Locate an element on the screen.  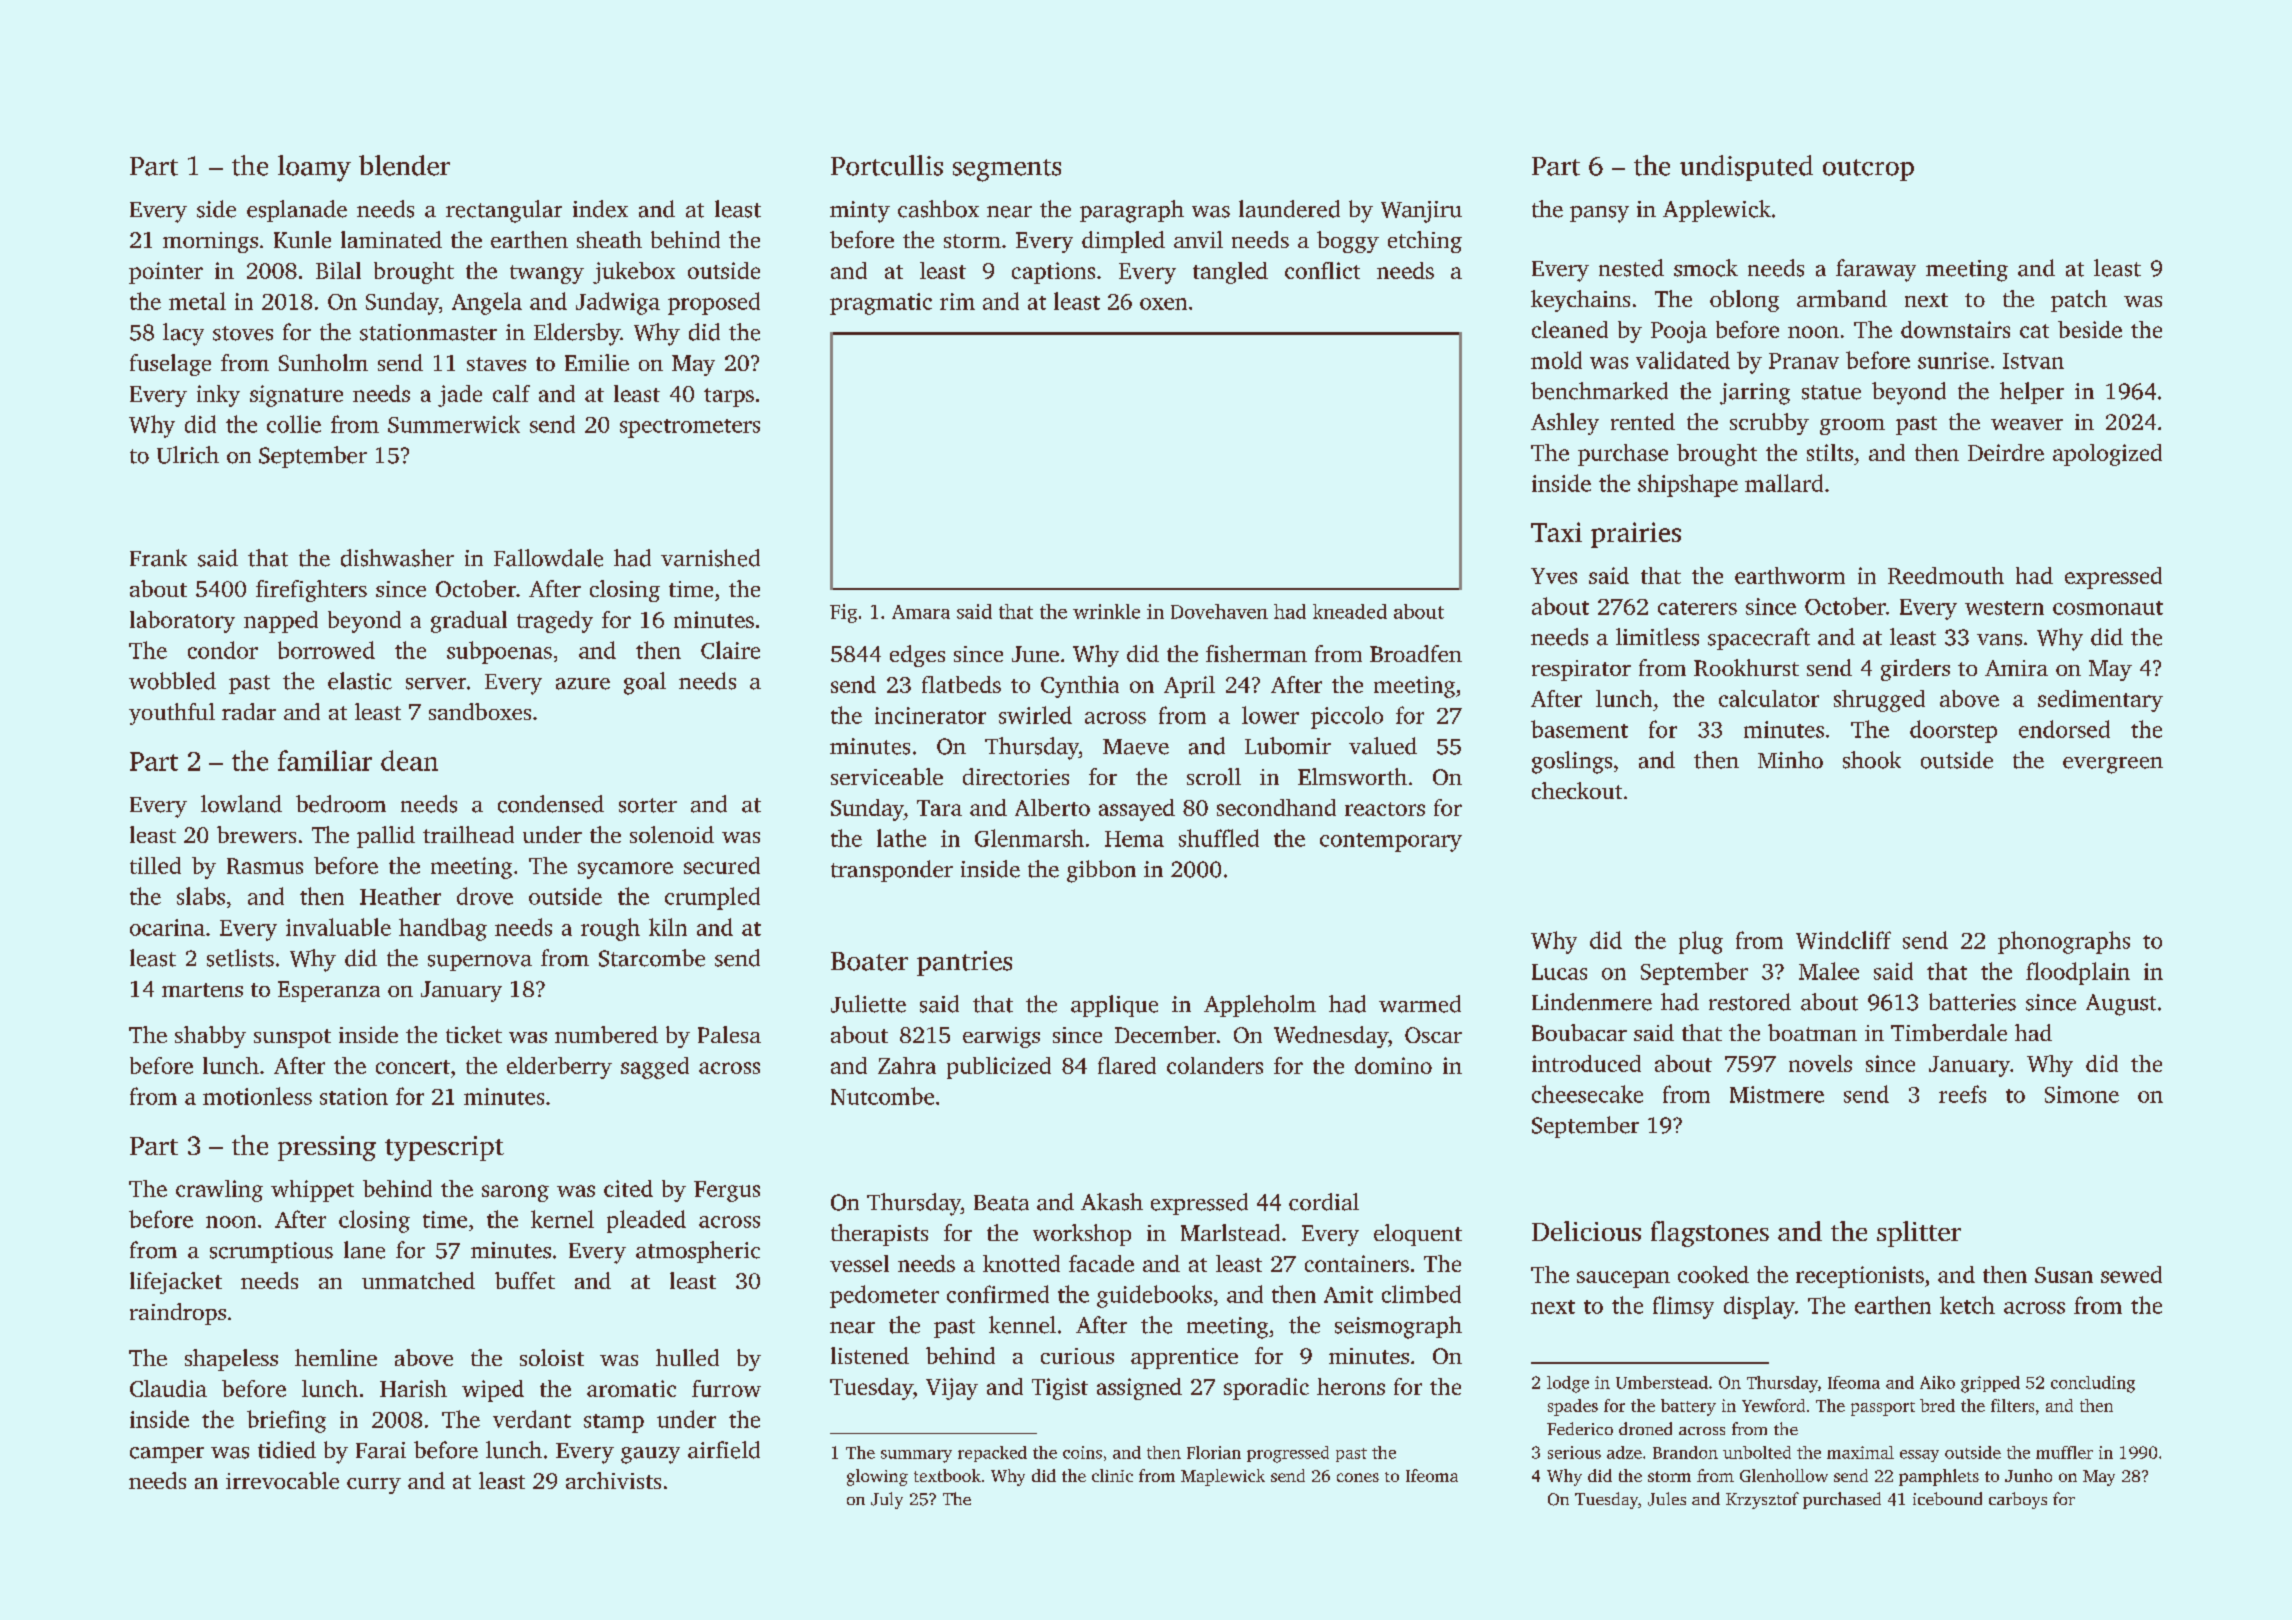
mornings is located at coordinates (210, 242).
